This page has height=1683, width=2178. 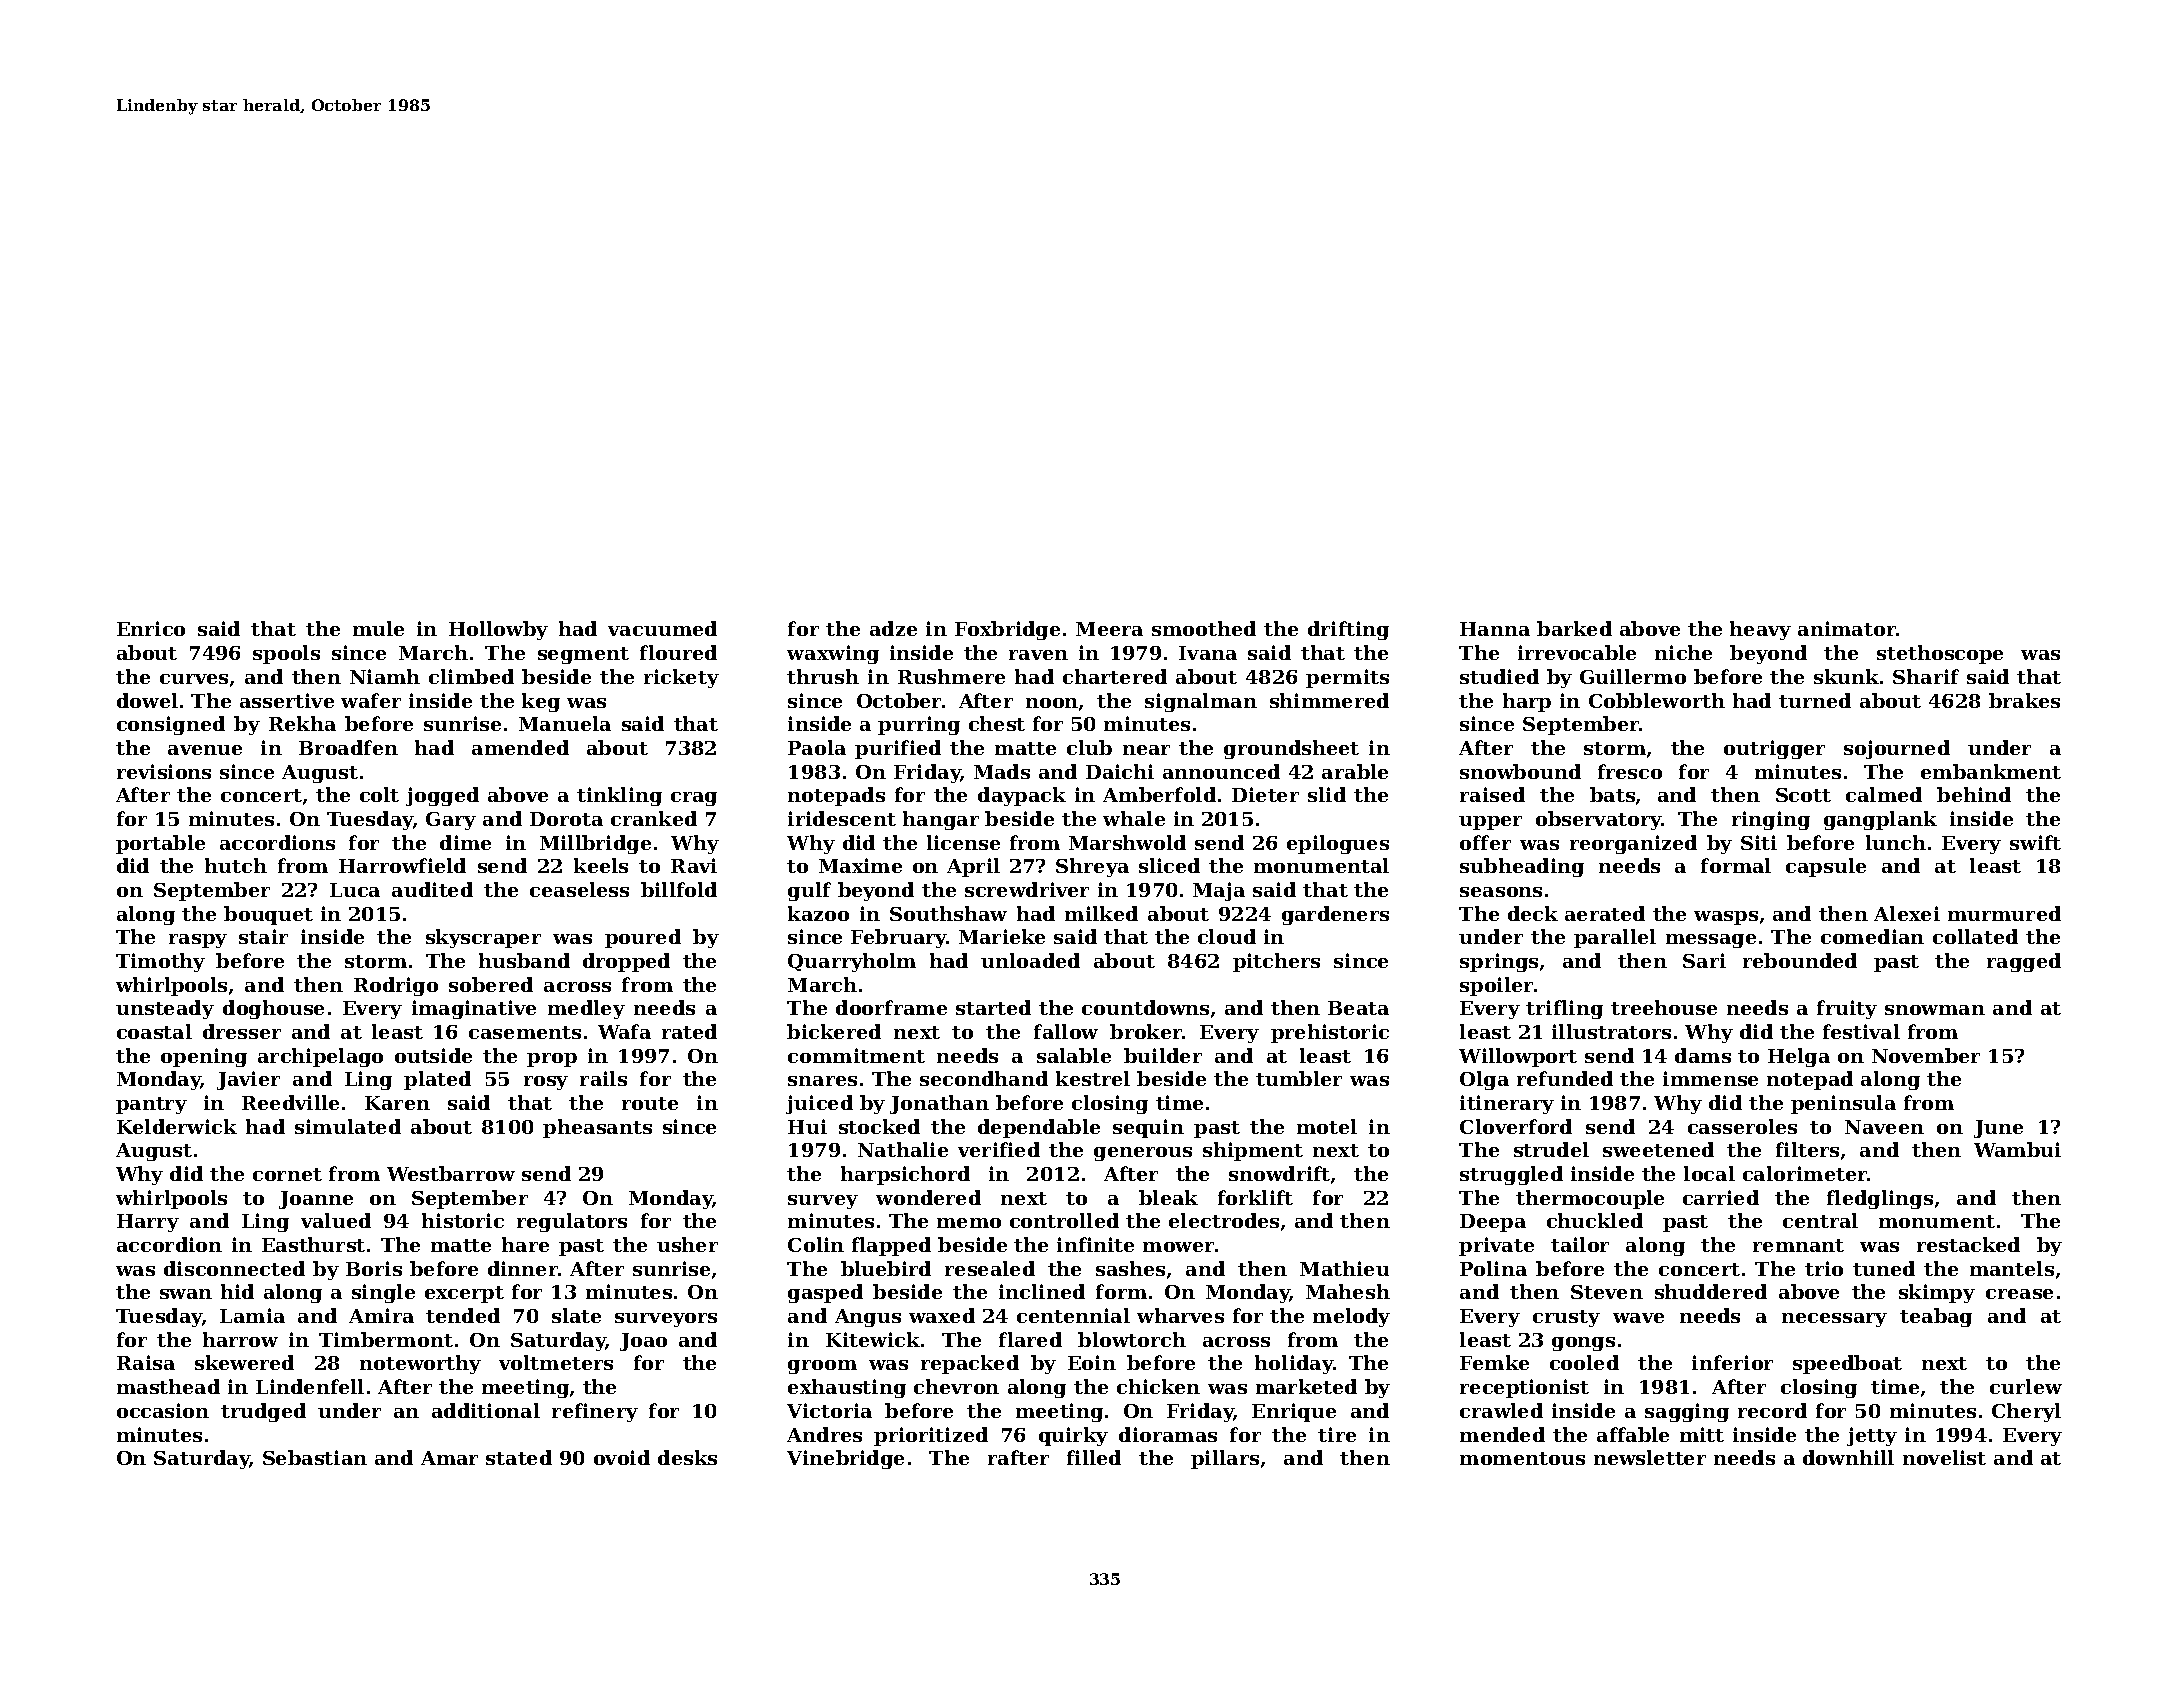 I want to click on Vinebridge, so click(x=845, y=1459).
